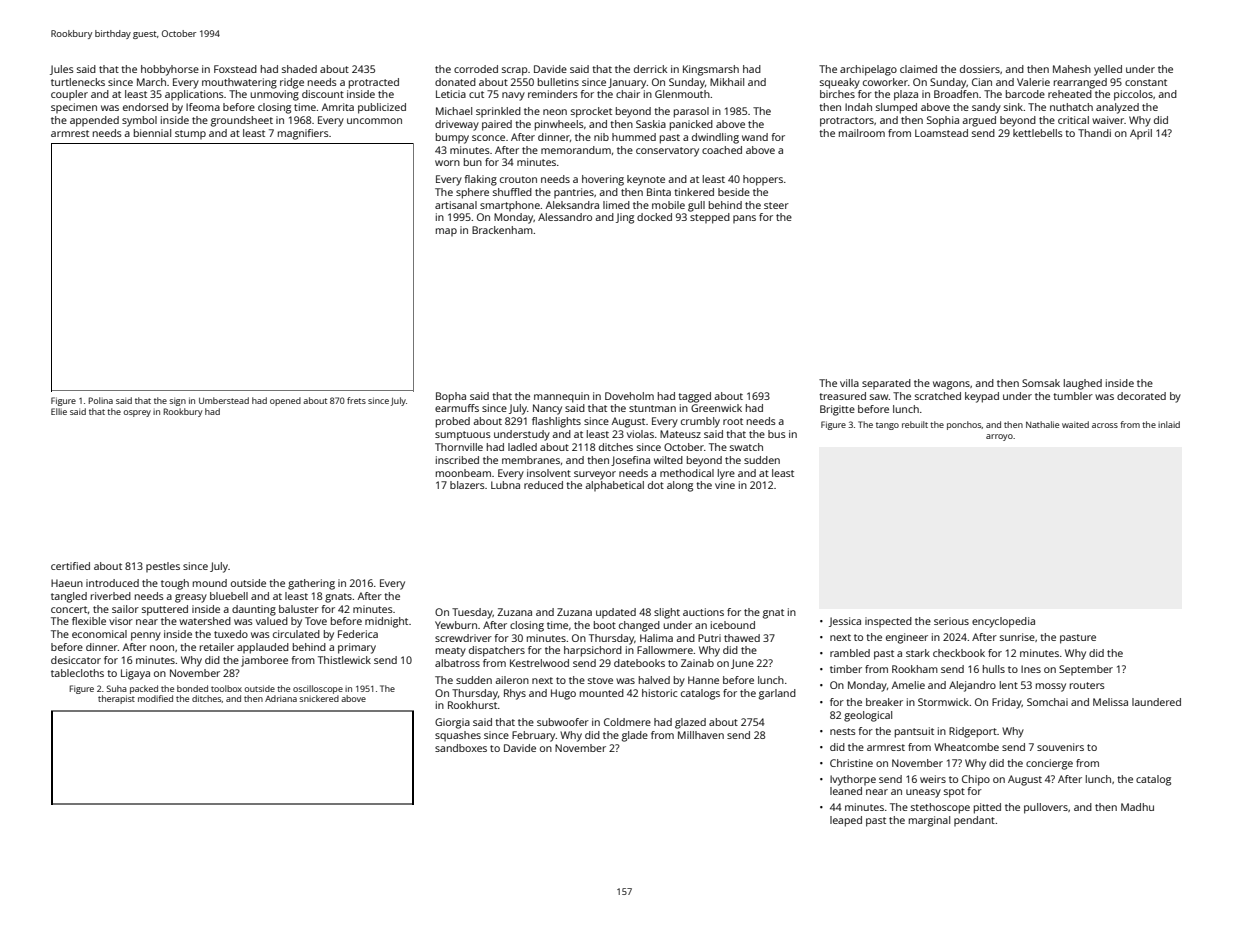  What do you see at coordinates (1169, 424) in the document?
I see `inlaid` at bounding box center [1169, 424].
